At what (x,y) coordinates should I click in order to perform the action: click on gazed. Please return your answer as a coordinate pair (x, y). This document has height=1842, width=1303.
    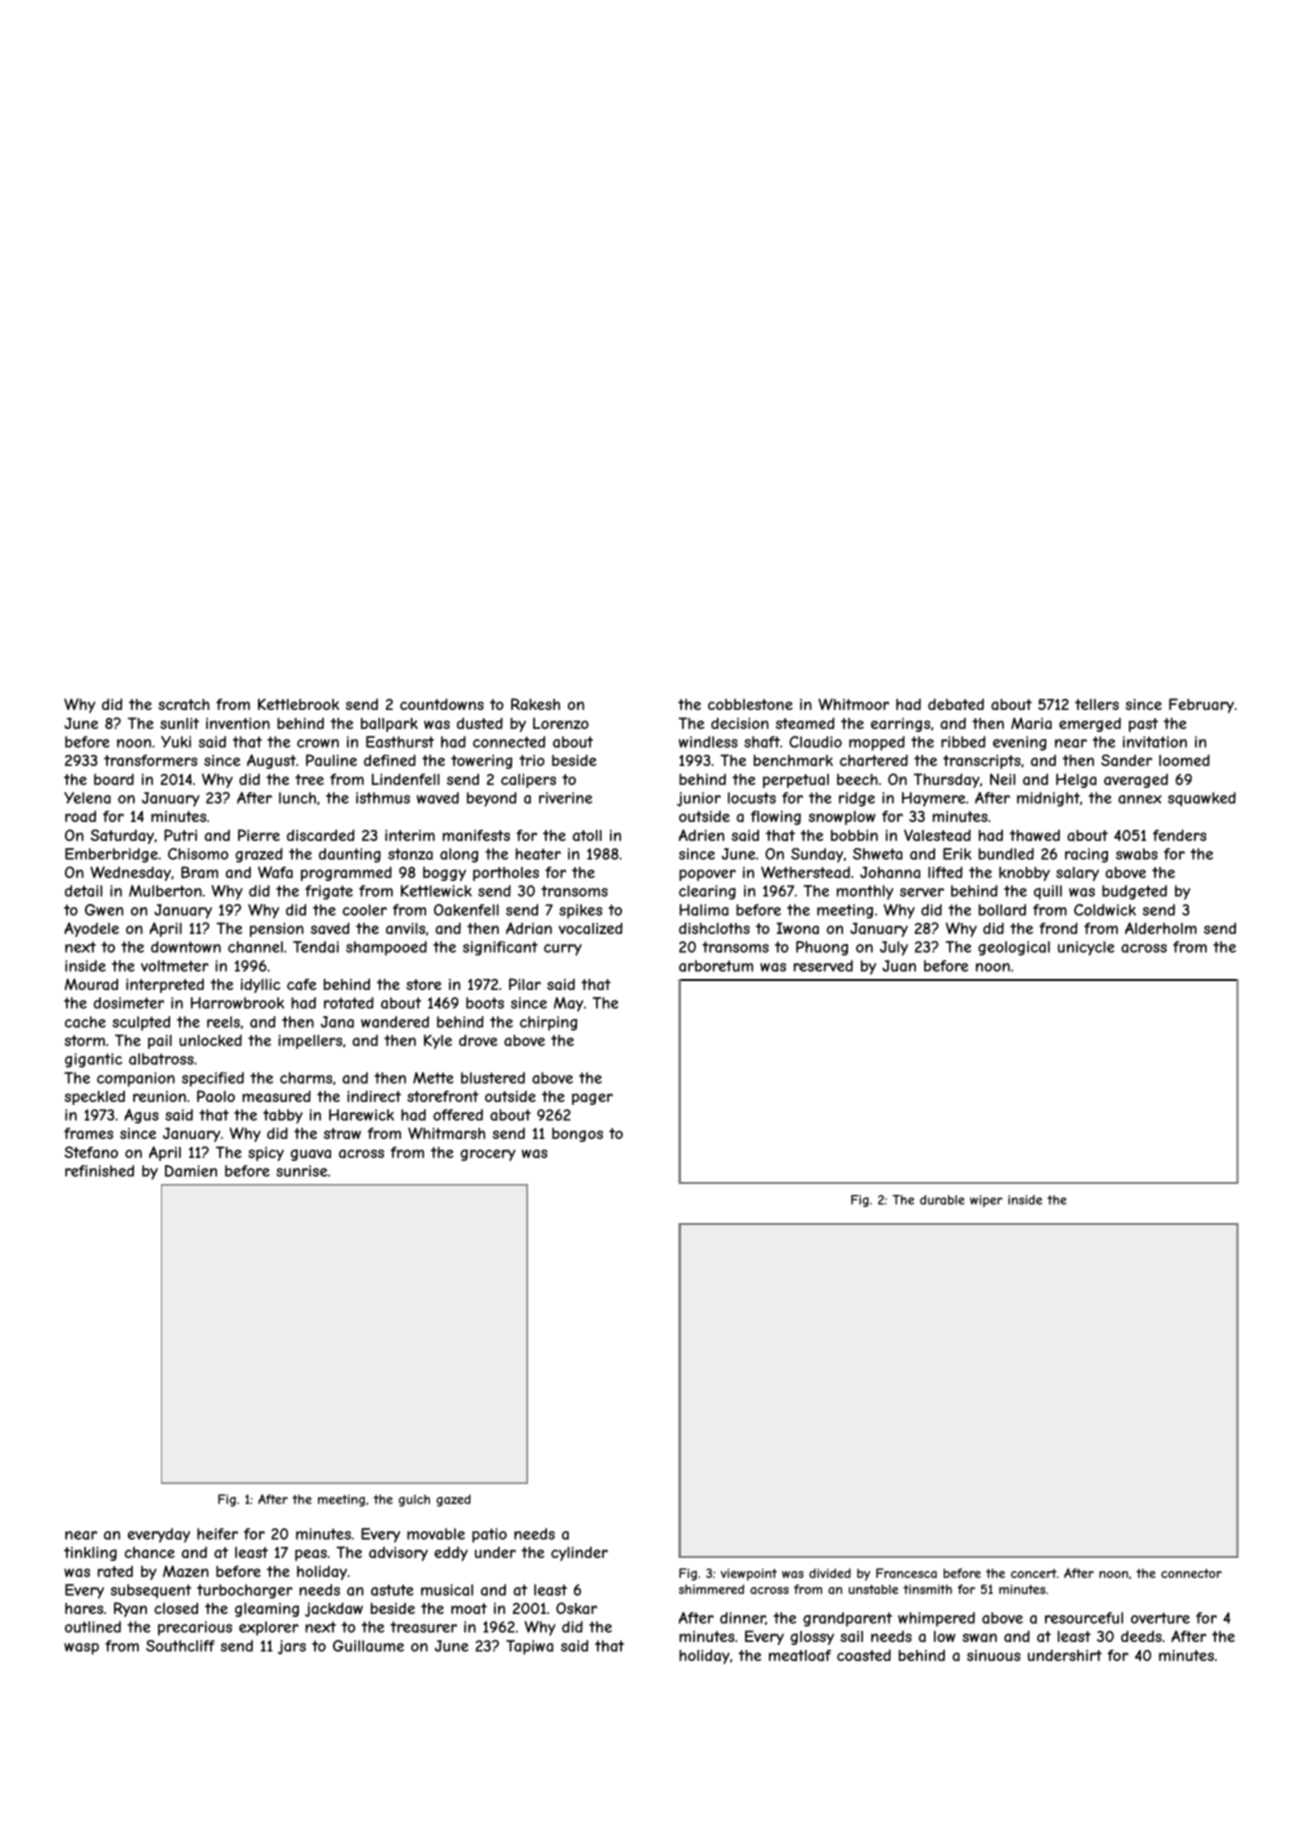
    Looking at the image, I should click on (453, 1500).
